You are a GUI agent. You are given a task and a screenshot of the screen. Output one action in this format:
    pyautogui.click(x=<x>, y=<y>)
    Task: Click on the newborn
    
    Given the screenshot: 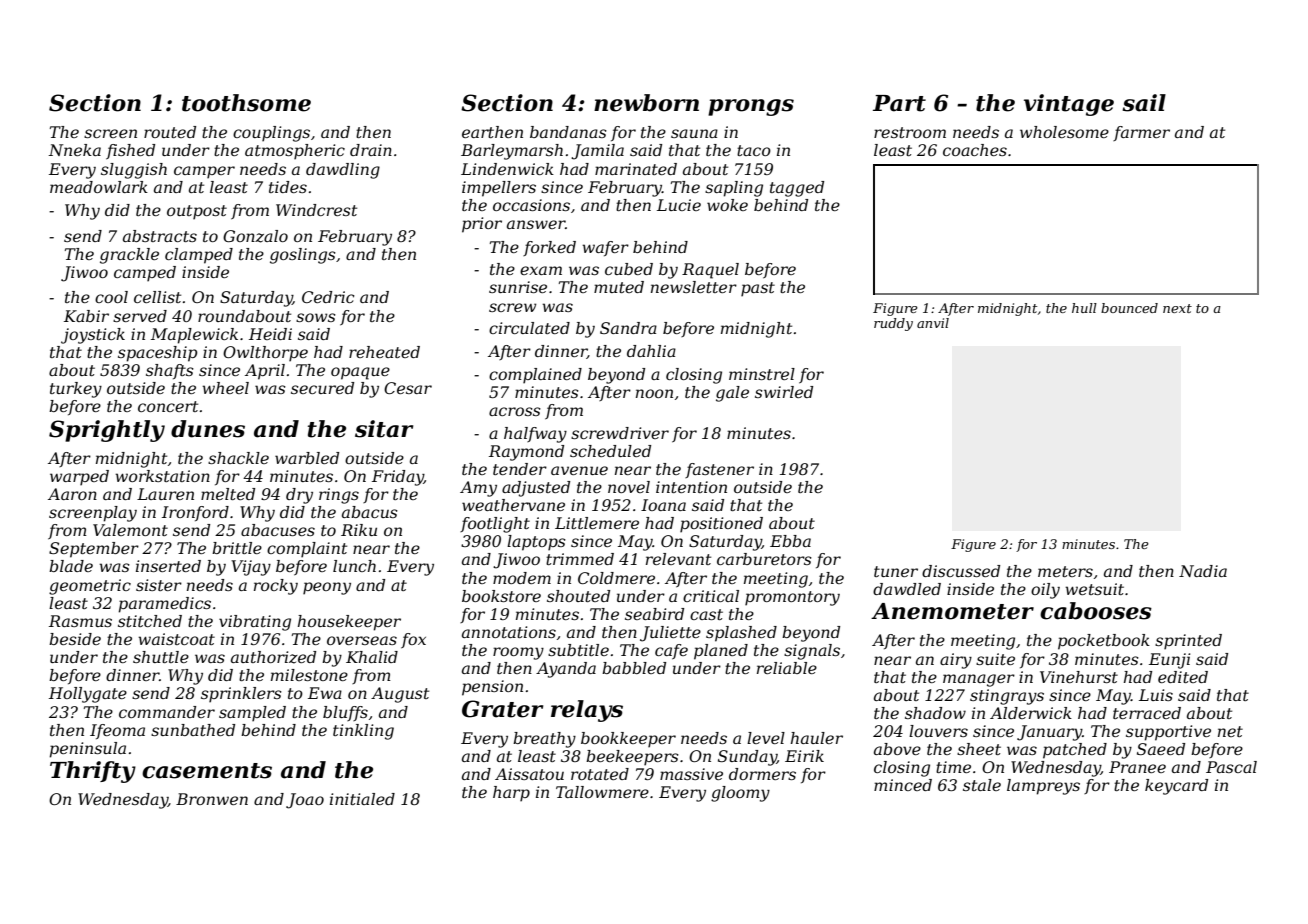 What is the action you would take?
    pyautogui.click(x=646, y=103)
